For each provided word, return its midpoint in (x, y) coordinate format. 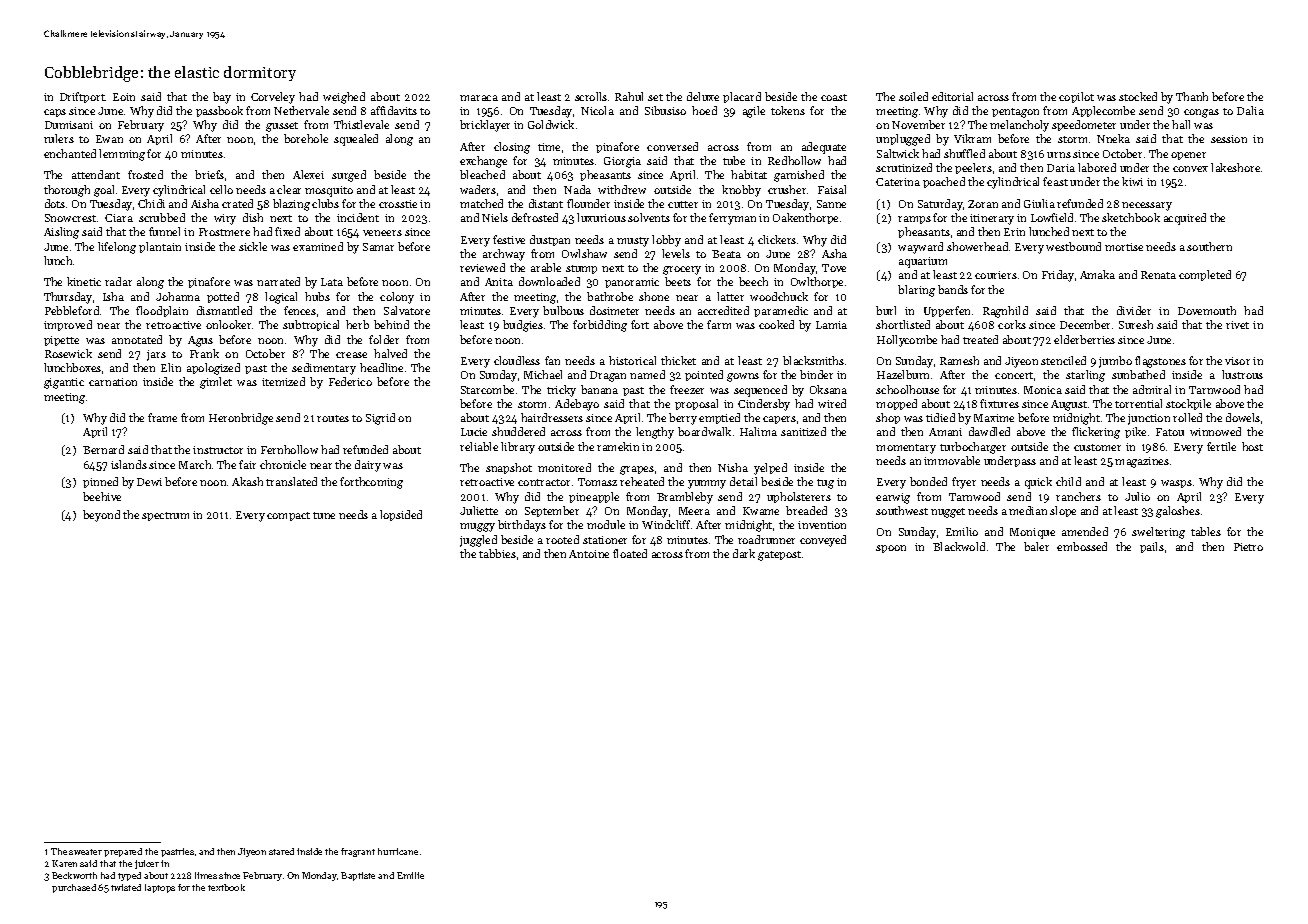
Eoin (124, 97)
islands (129, 464)
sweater (85, 852)
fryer (964, 483)
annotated (137, 339)
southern (1209, 246)
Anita (499, 282)
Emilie (410, 875)
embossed (1082, 546)
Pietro (1248, 547)
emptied (719, 418)
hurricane (398, 851)
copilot (1076, 97)
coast (834, 97)
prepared (123, 852)
